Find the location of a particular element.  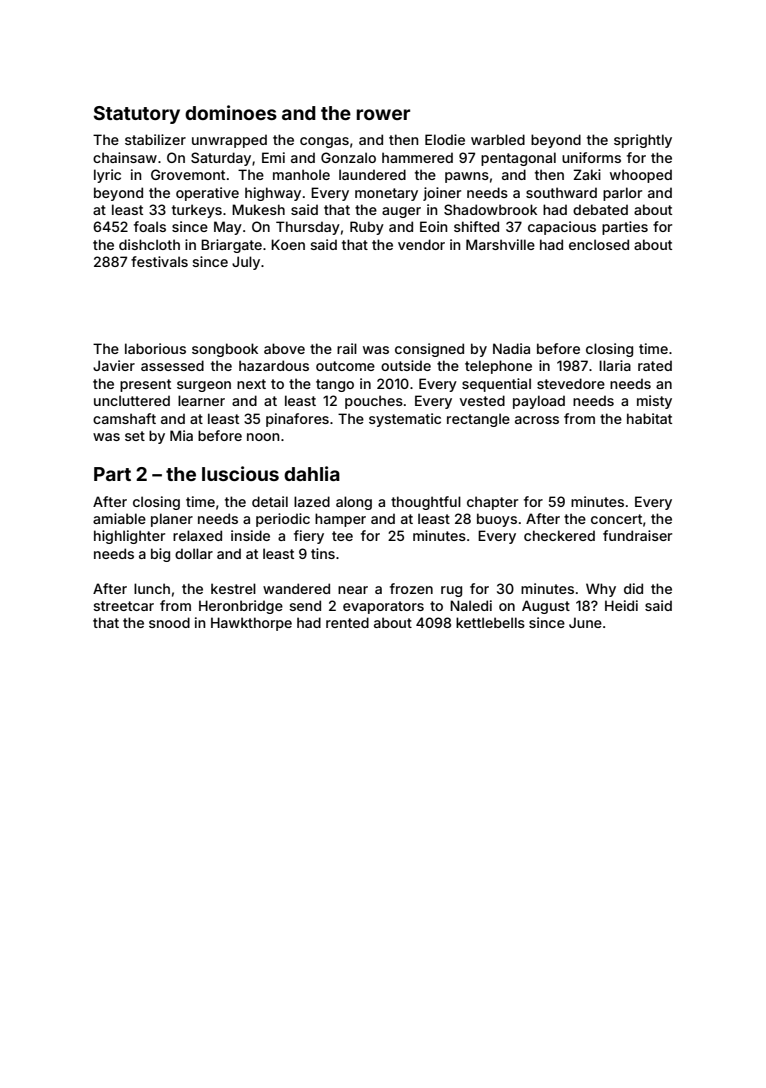

parlor is located at coordinates (622, 194).
